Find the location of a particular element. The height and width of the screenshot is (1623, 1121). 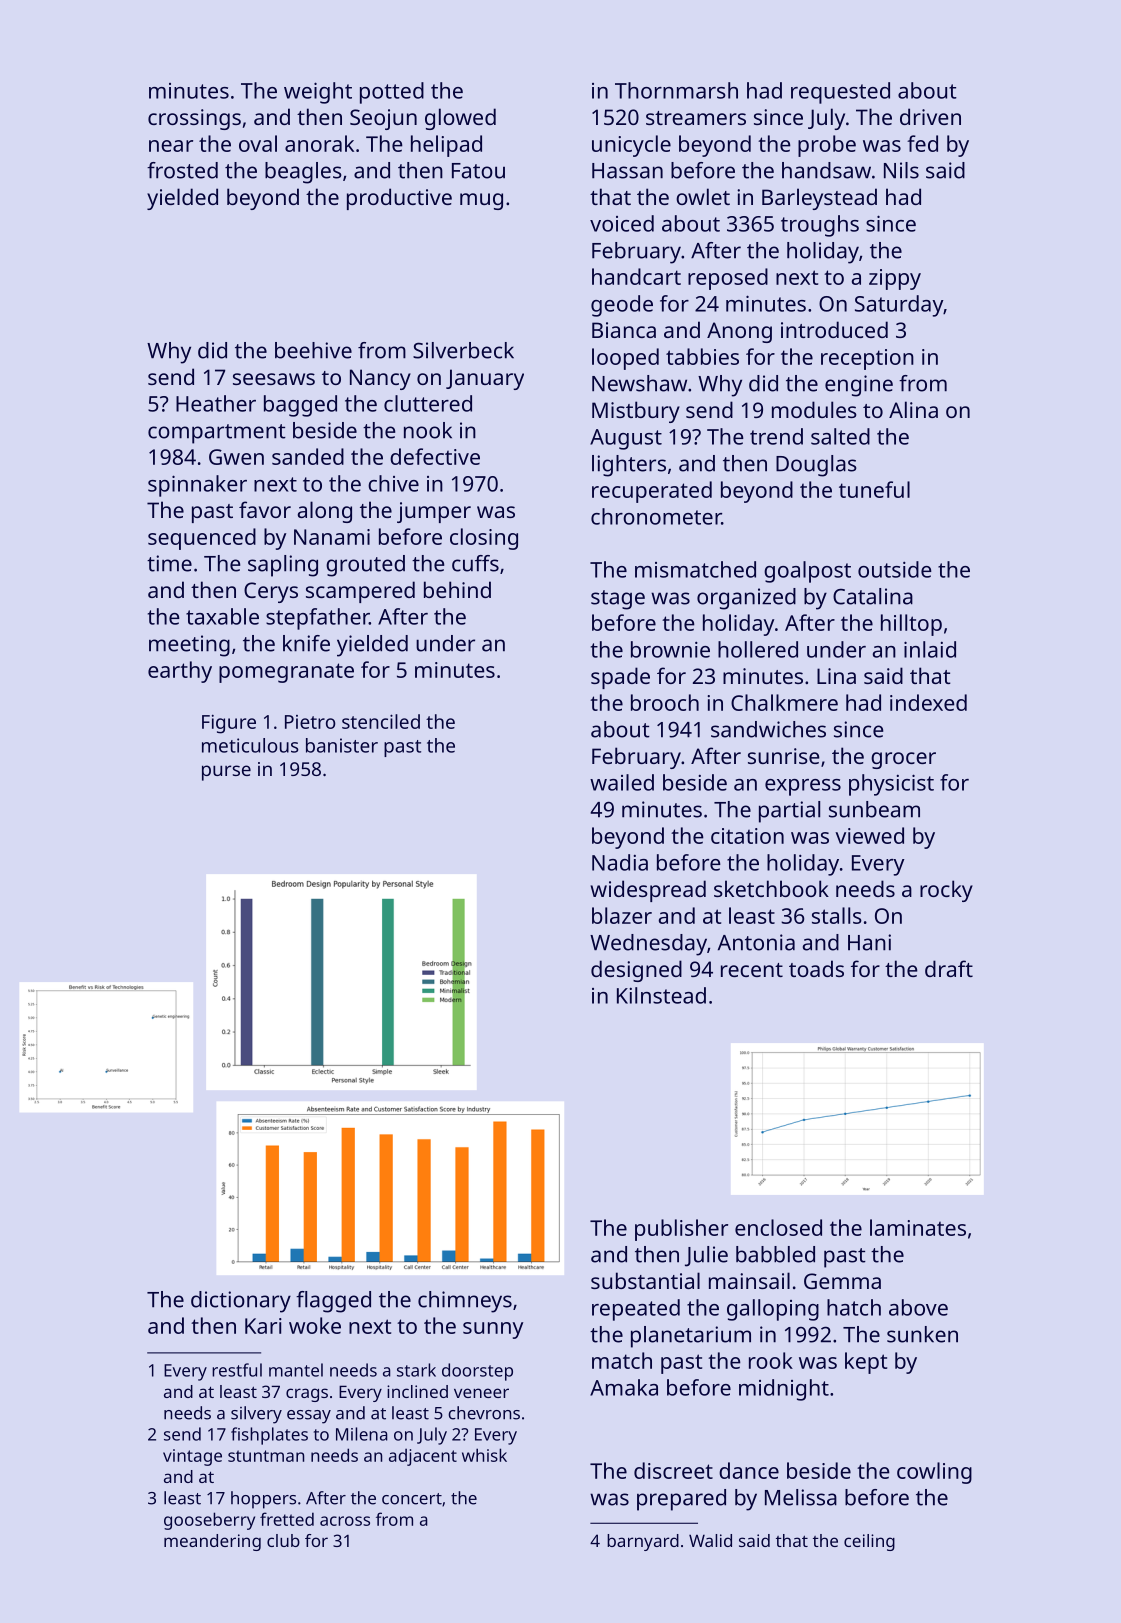

tuneful is located at coordinates (874, 489).
